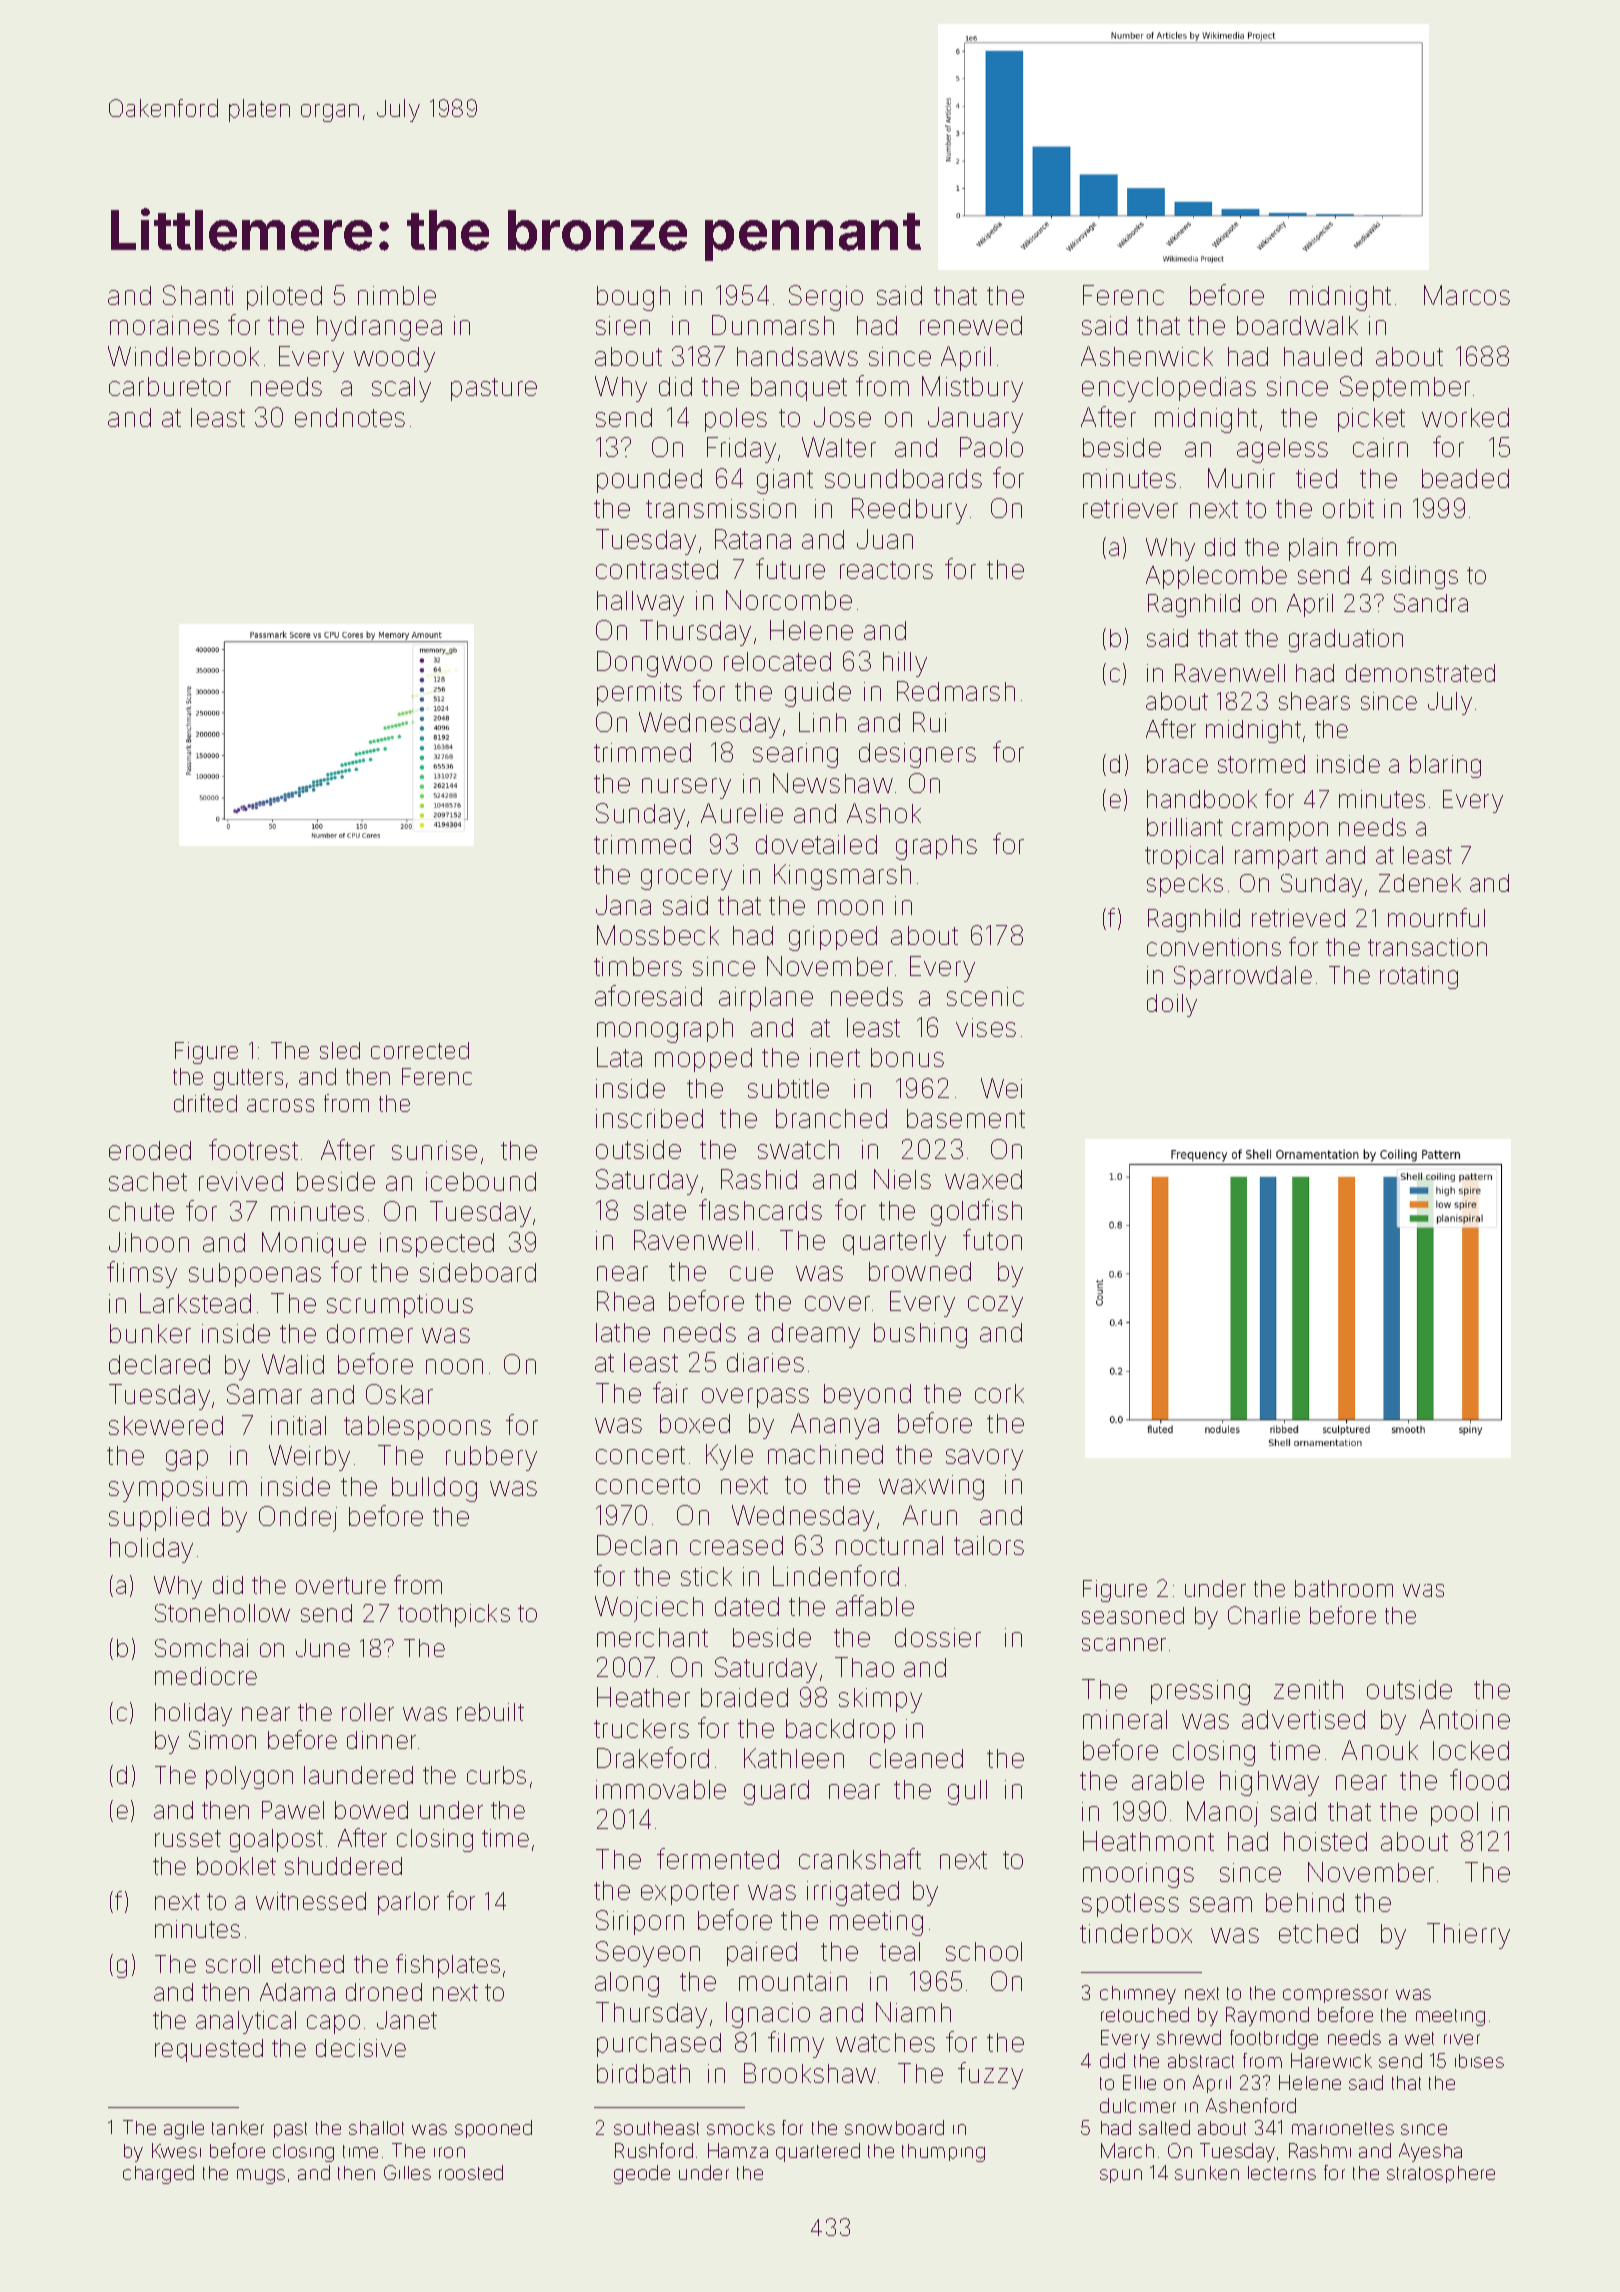 This screenshot has width=1620, height=2292. Describe the element at coordinates (623, 1332) in the screenshot. I see `lathe` at that location.
